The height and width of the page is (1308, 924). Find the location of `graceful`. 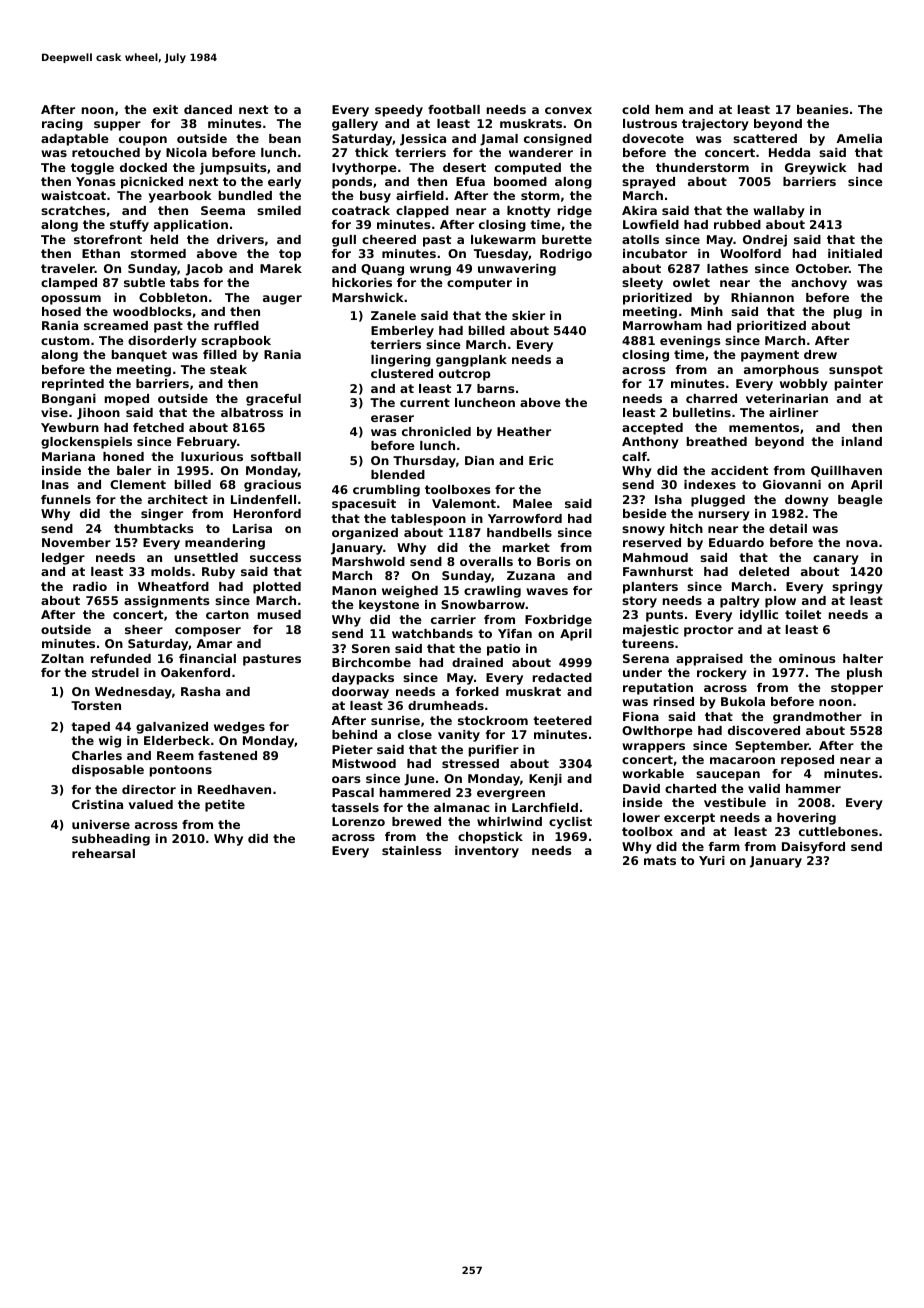

graceful is located at coordinates (273, 400).
